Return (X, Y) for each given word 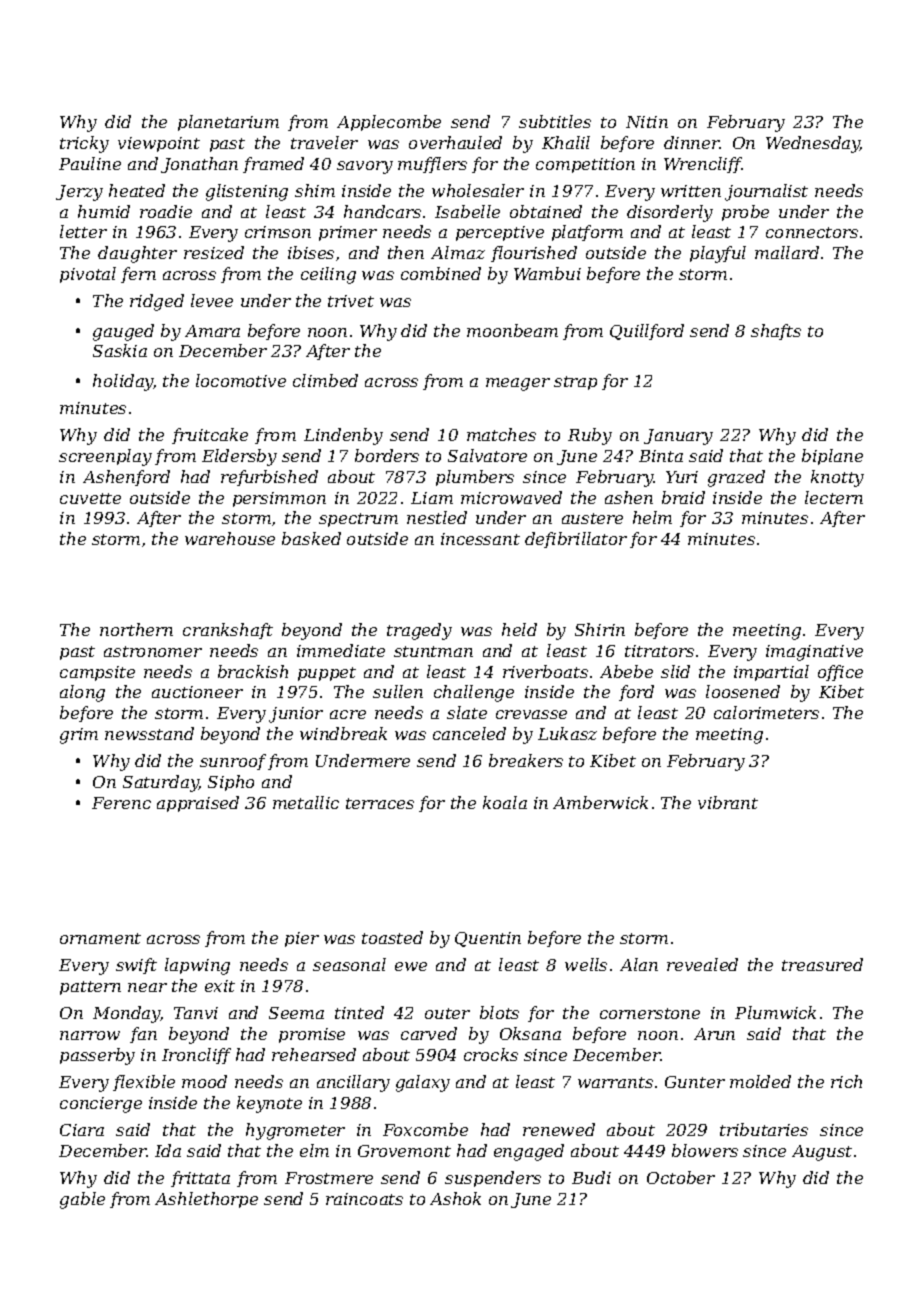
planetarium (228, 123)
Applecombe (389, 123)
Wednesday (813, 144)
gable (82, 1200)
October (681, 1177)
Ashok (455, 1198)
